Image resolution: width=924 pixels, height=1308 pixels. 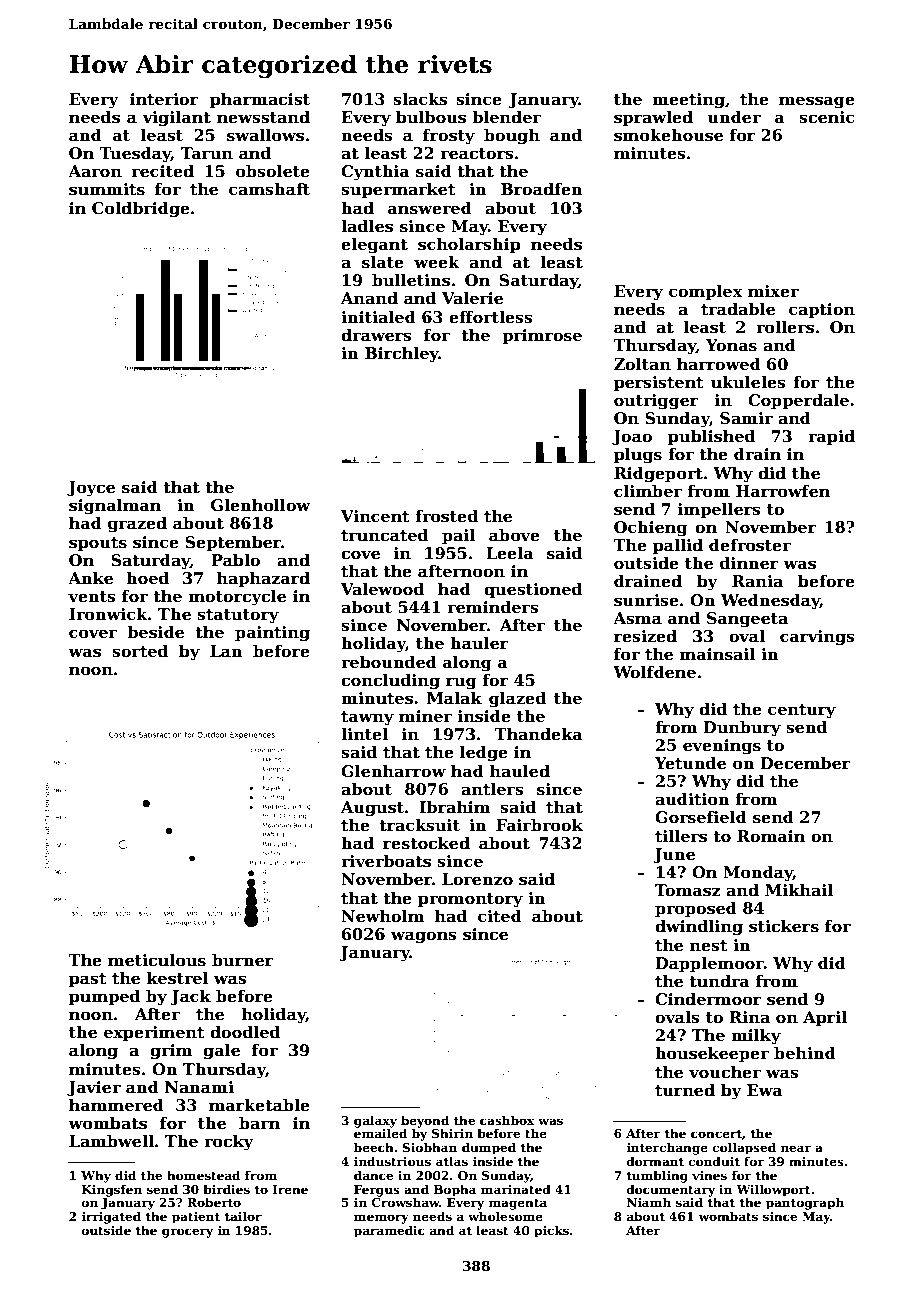 I want to click on carvings, so click(x=817, y=638).
